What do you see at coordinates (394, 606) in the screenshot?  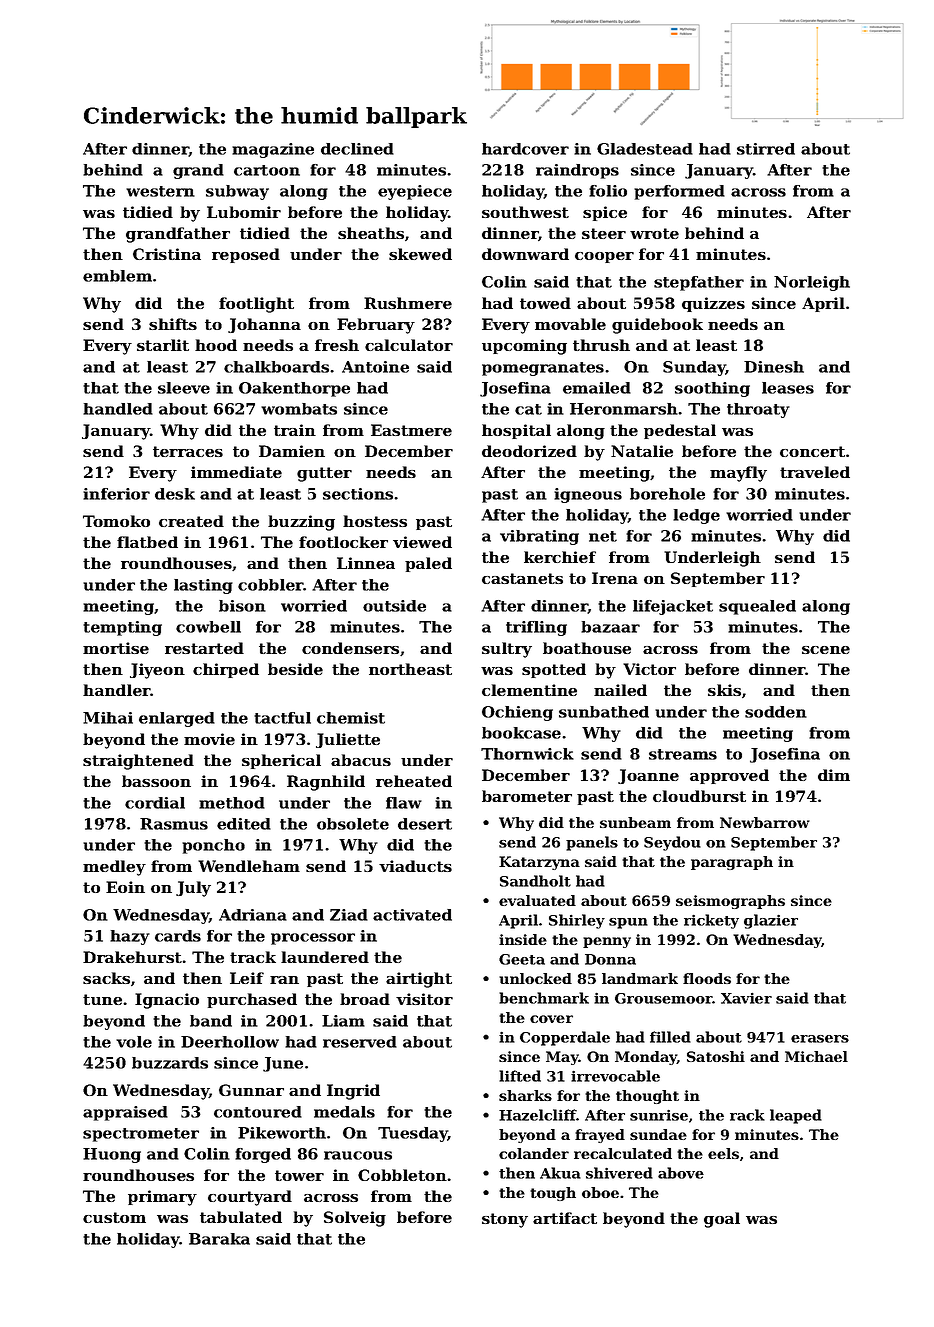 I see `outside` at bounding box center [394, 606].
